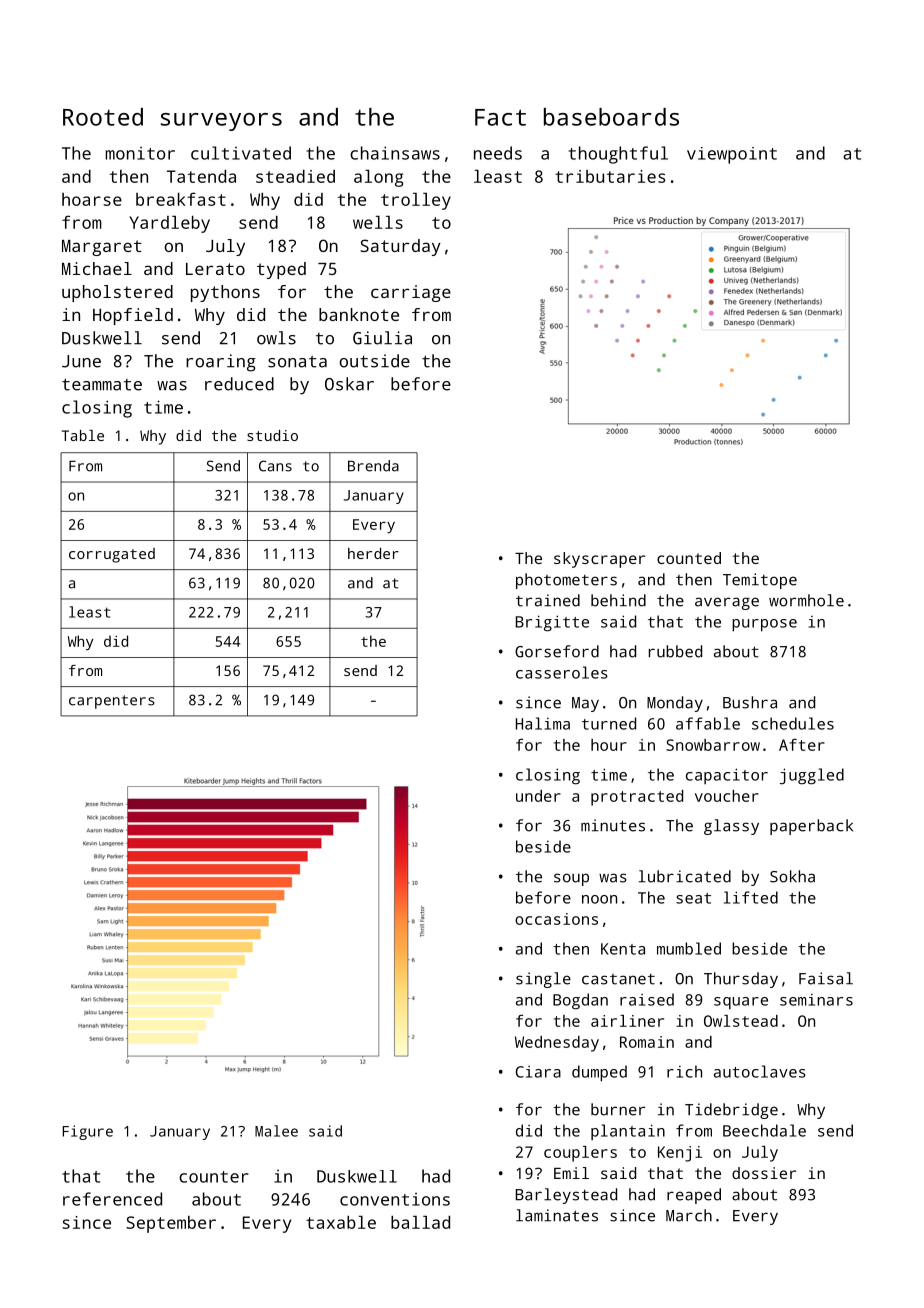 Image resolution: width=924 pixels, height=1308 pixels. I want to click on Brenda, so click(373, 466).
